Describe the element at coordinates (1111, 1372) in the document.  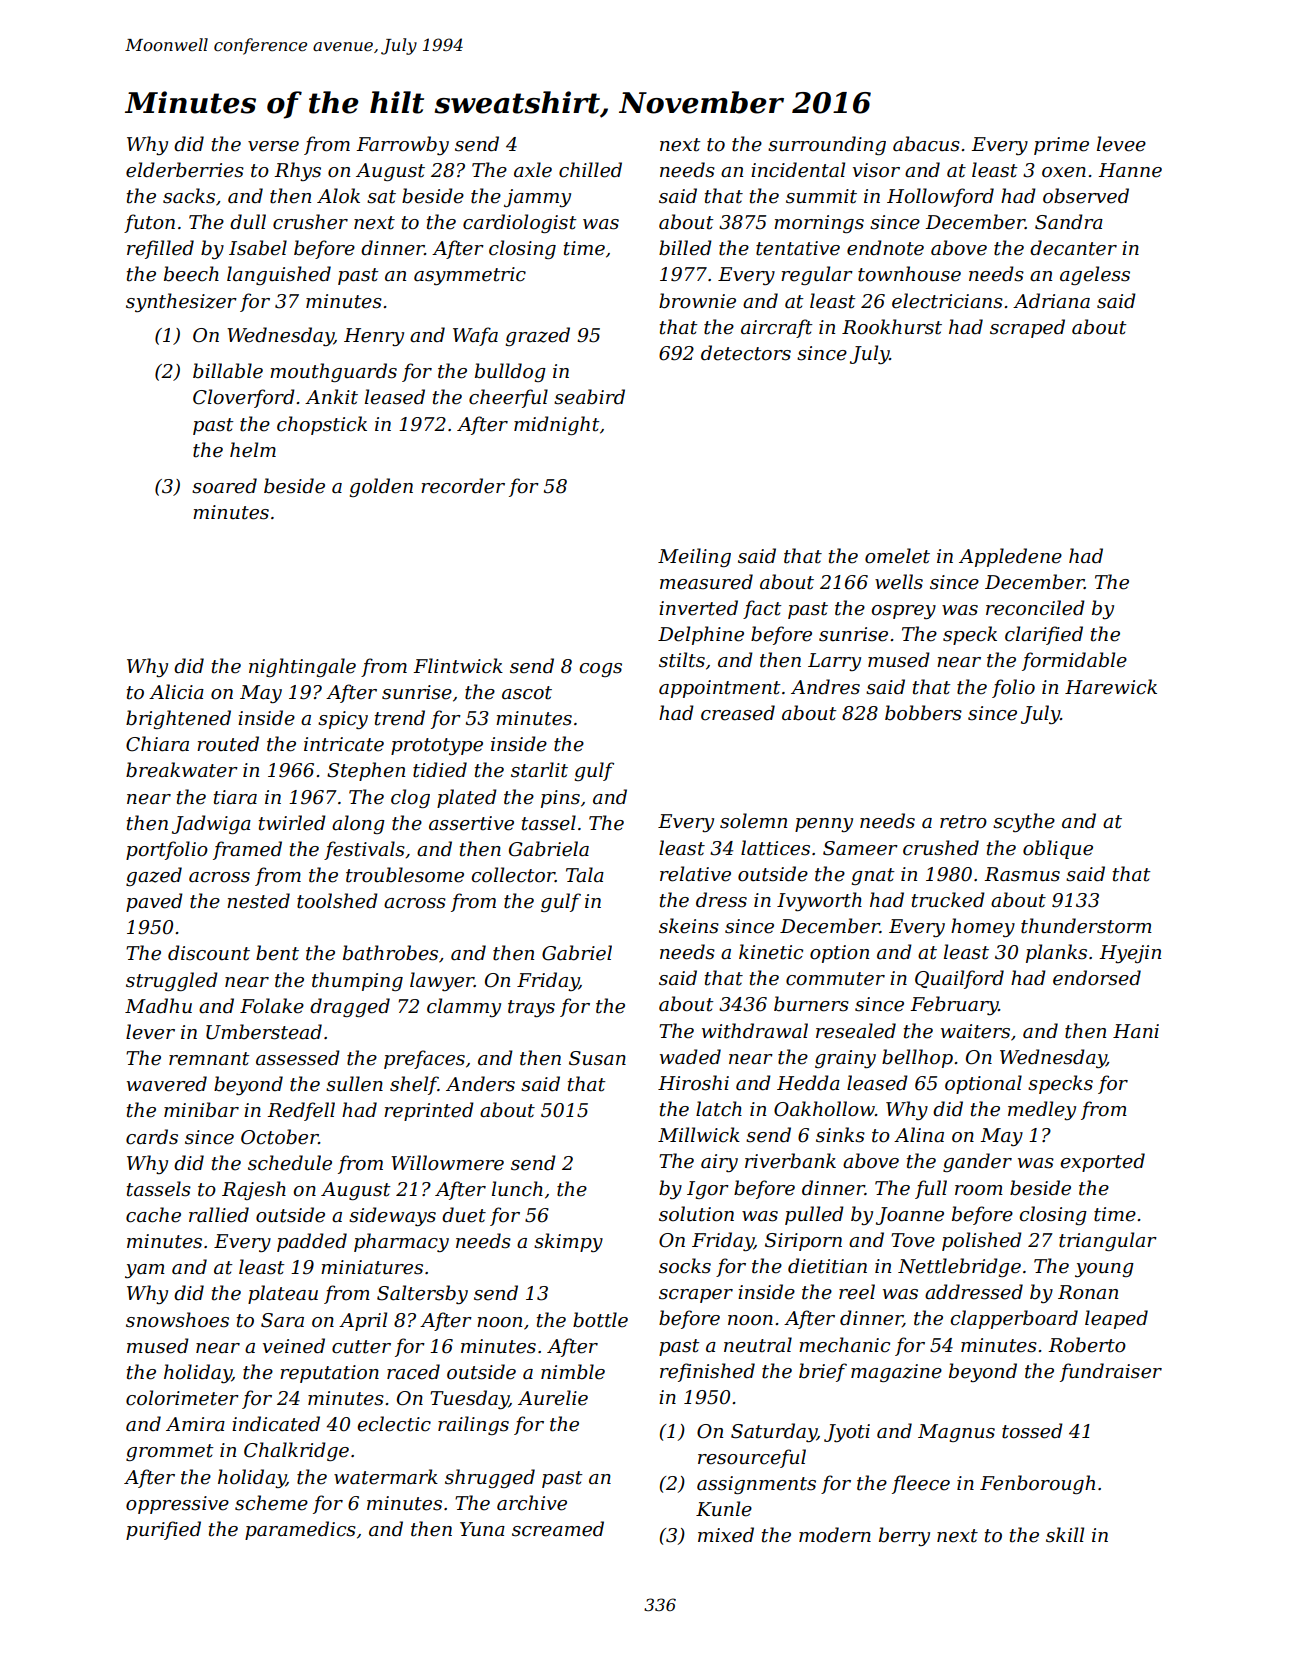
I see `fundraiser` at that location.
